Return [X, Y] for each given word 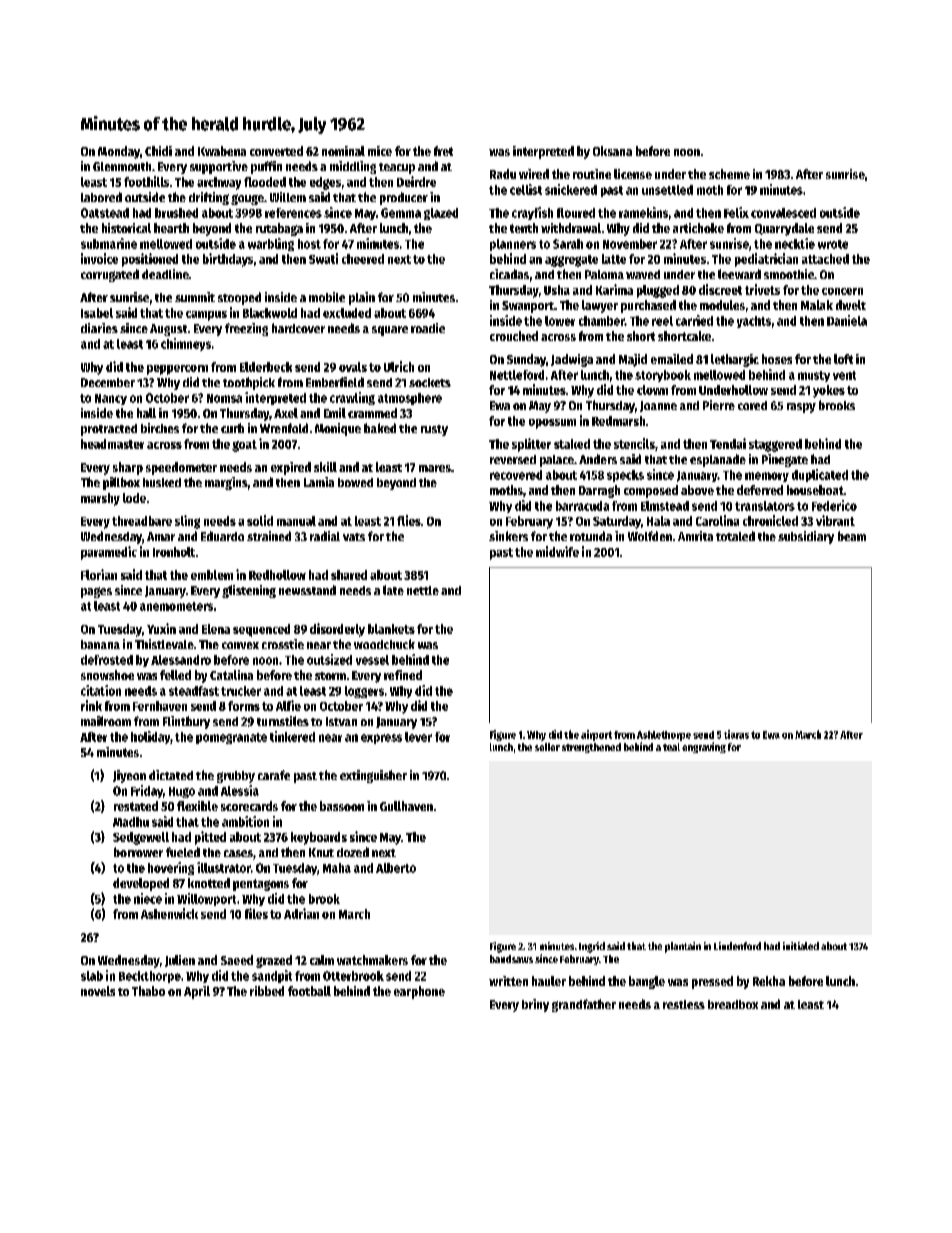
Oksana [612, 151]
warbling [271, 244]
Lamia [319, 482]
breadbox [733, 1004]
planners [513, 245]
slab [92, 976]
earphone [419, 992]
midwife [557, 551]
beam [852, 536]
